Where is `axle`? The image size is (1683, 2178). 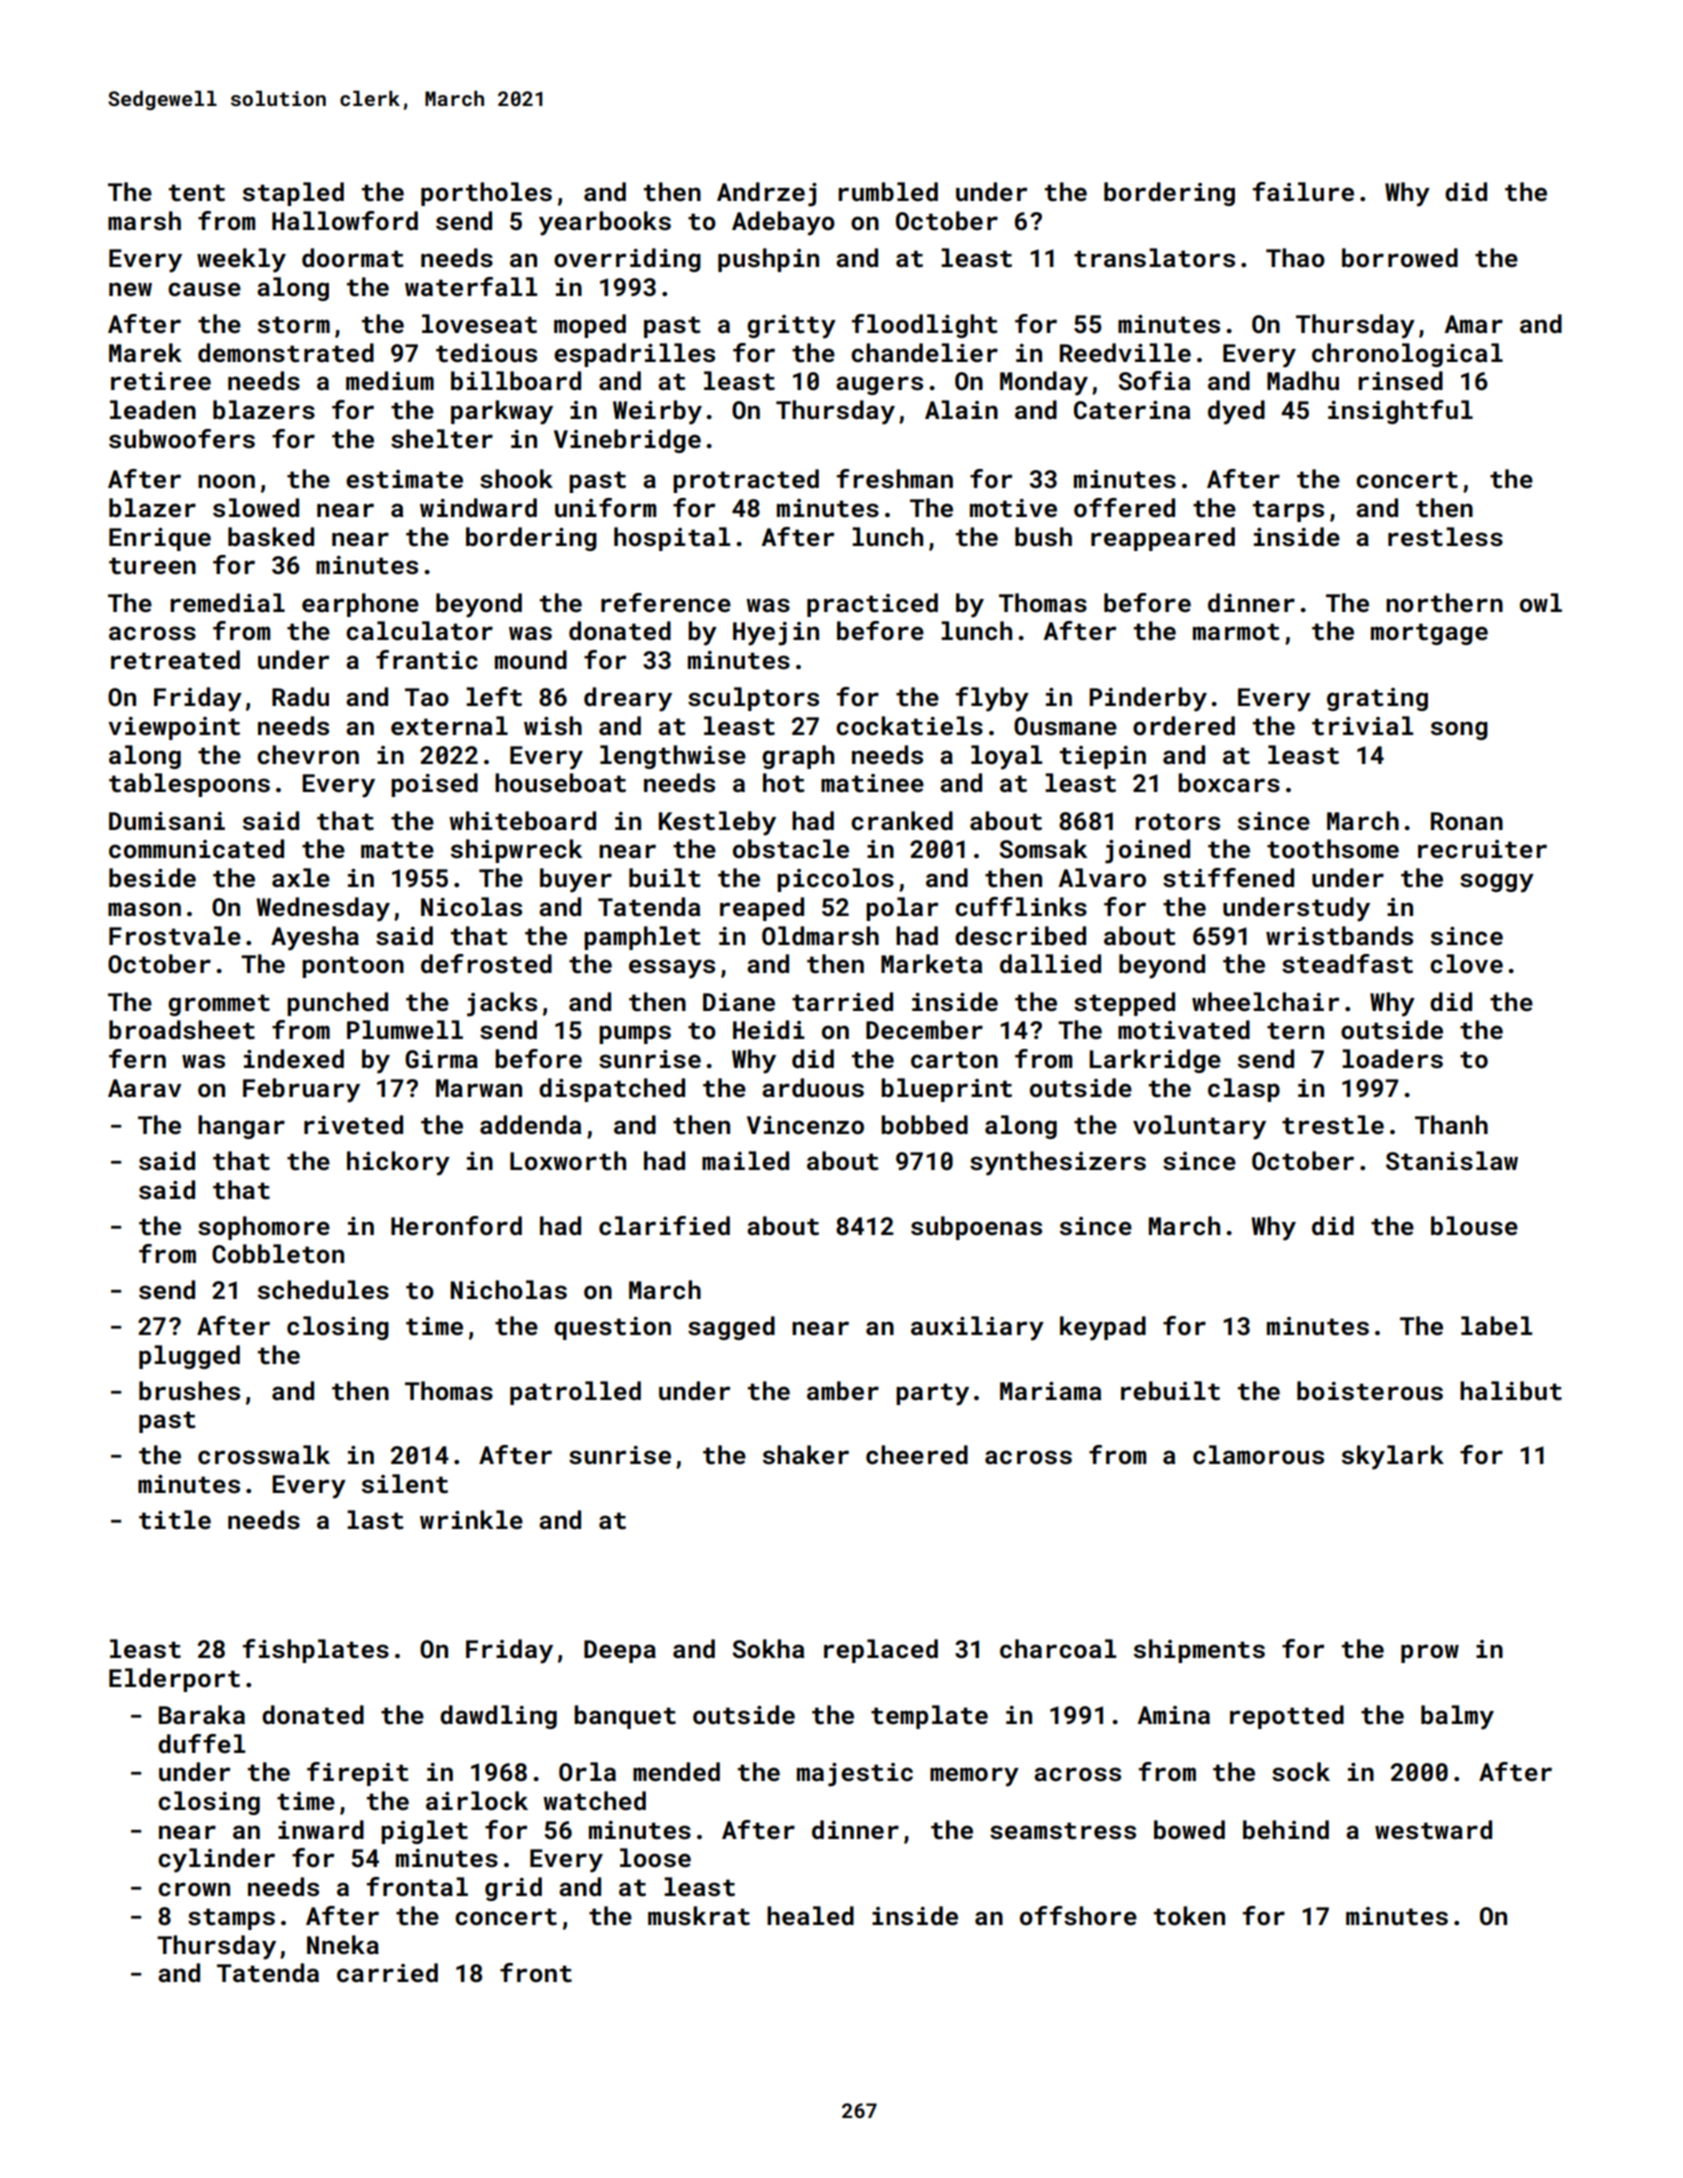 axle is located at coordinates (301, 877).
